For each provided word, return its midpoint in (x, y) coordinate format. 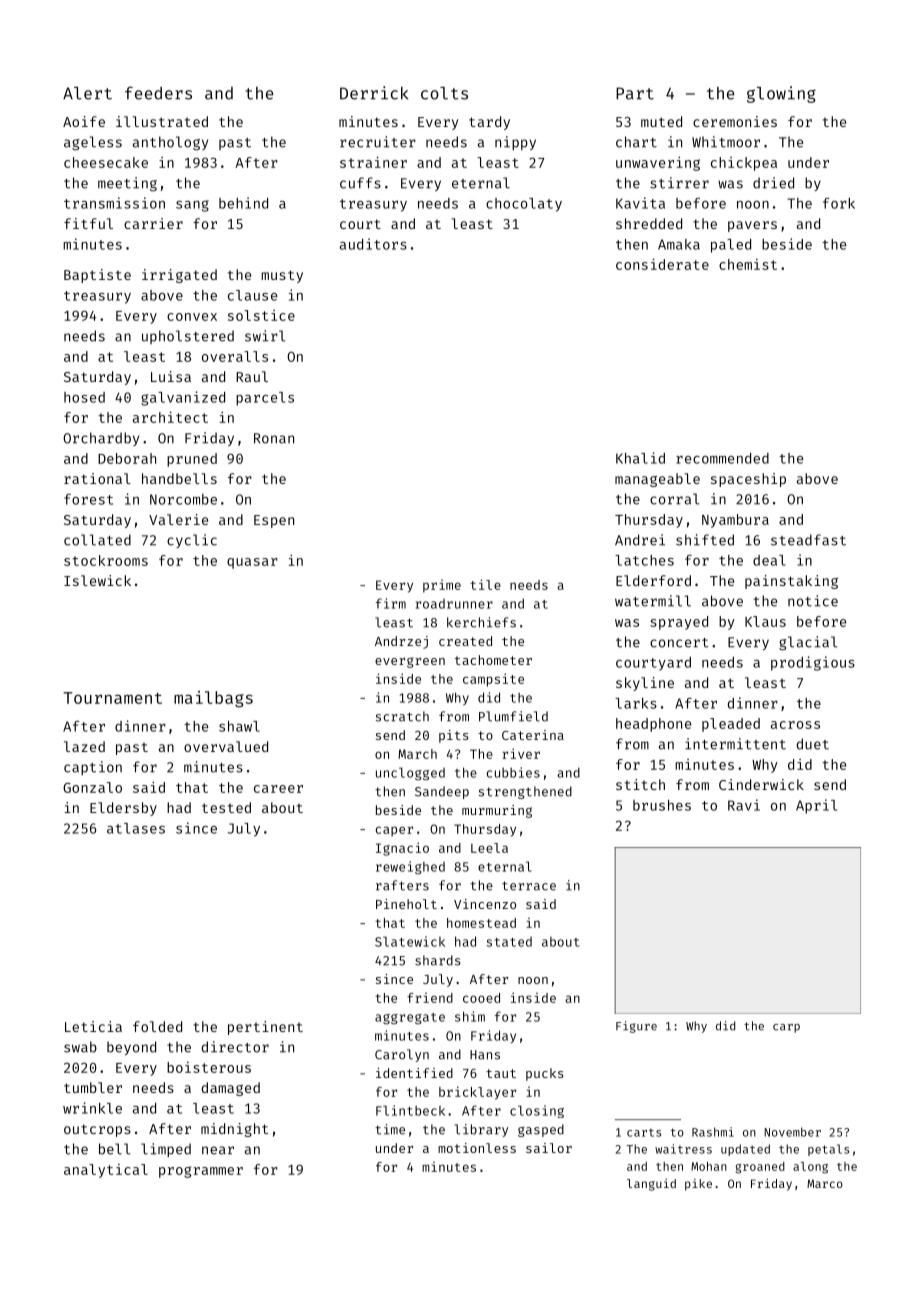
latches (644, 560)
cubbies (513, 772)
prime (442, 586)
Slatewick (410, 941)
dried (773, 183)
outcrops (97, 1130)
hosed (84, 397)
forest (88, 499)
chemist (748, 264)
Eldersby (123, 809)
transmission (114, 203)
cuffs (360, 183)
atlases (136, 828)
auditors (373, 244)
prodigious (813, 663)
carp (786, 1028)
